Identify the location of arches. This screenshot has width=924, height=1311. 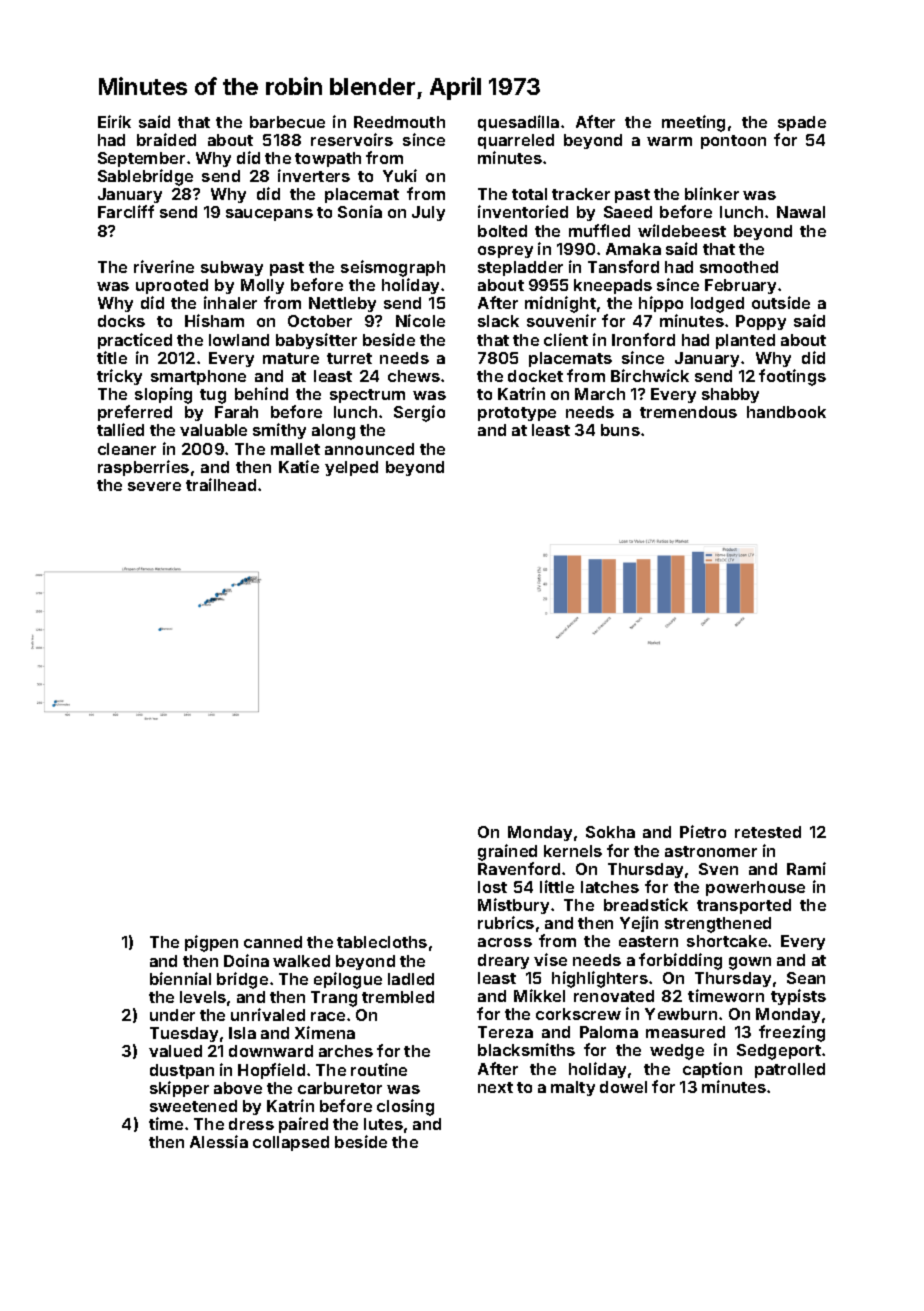
(346, 1051).
